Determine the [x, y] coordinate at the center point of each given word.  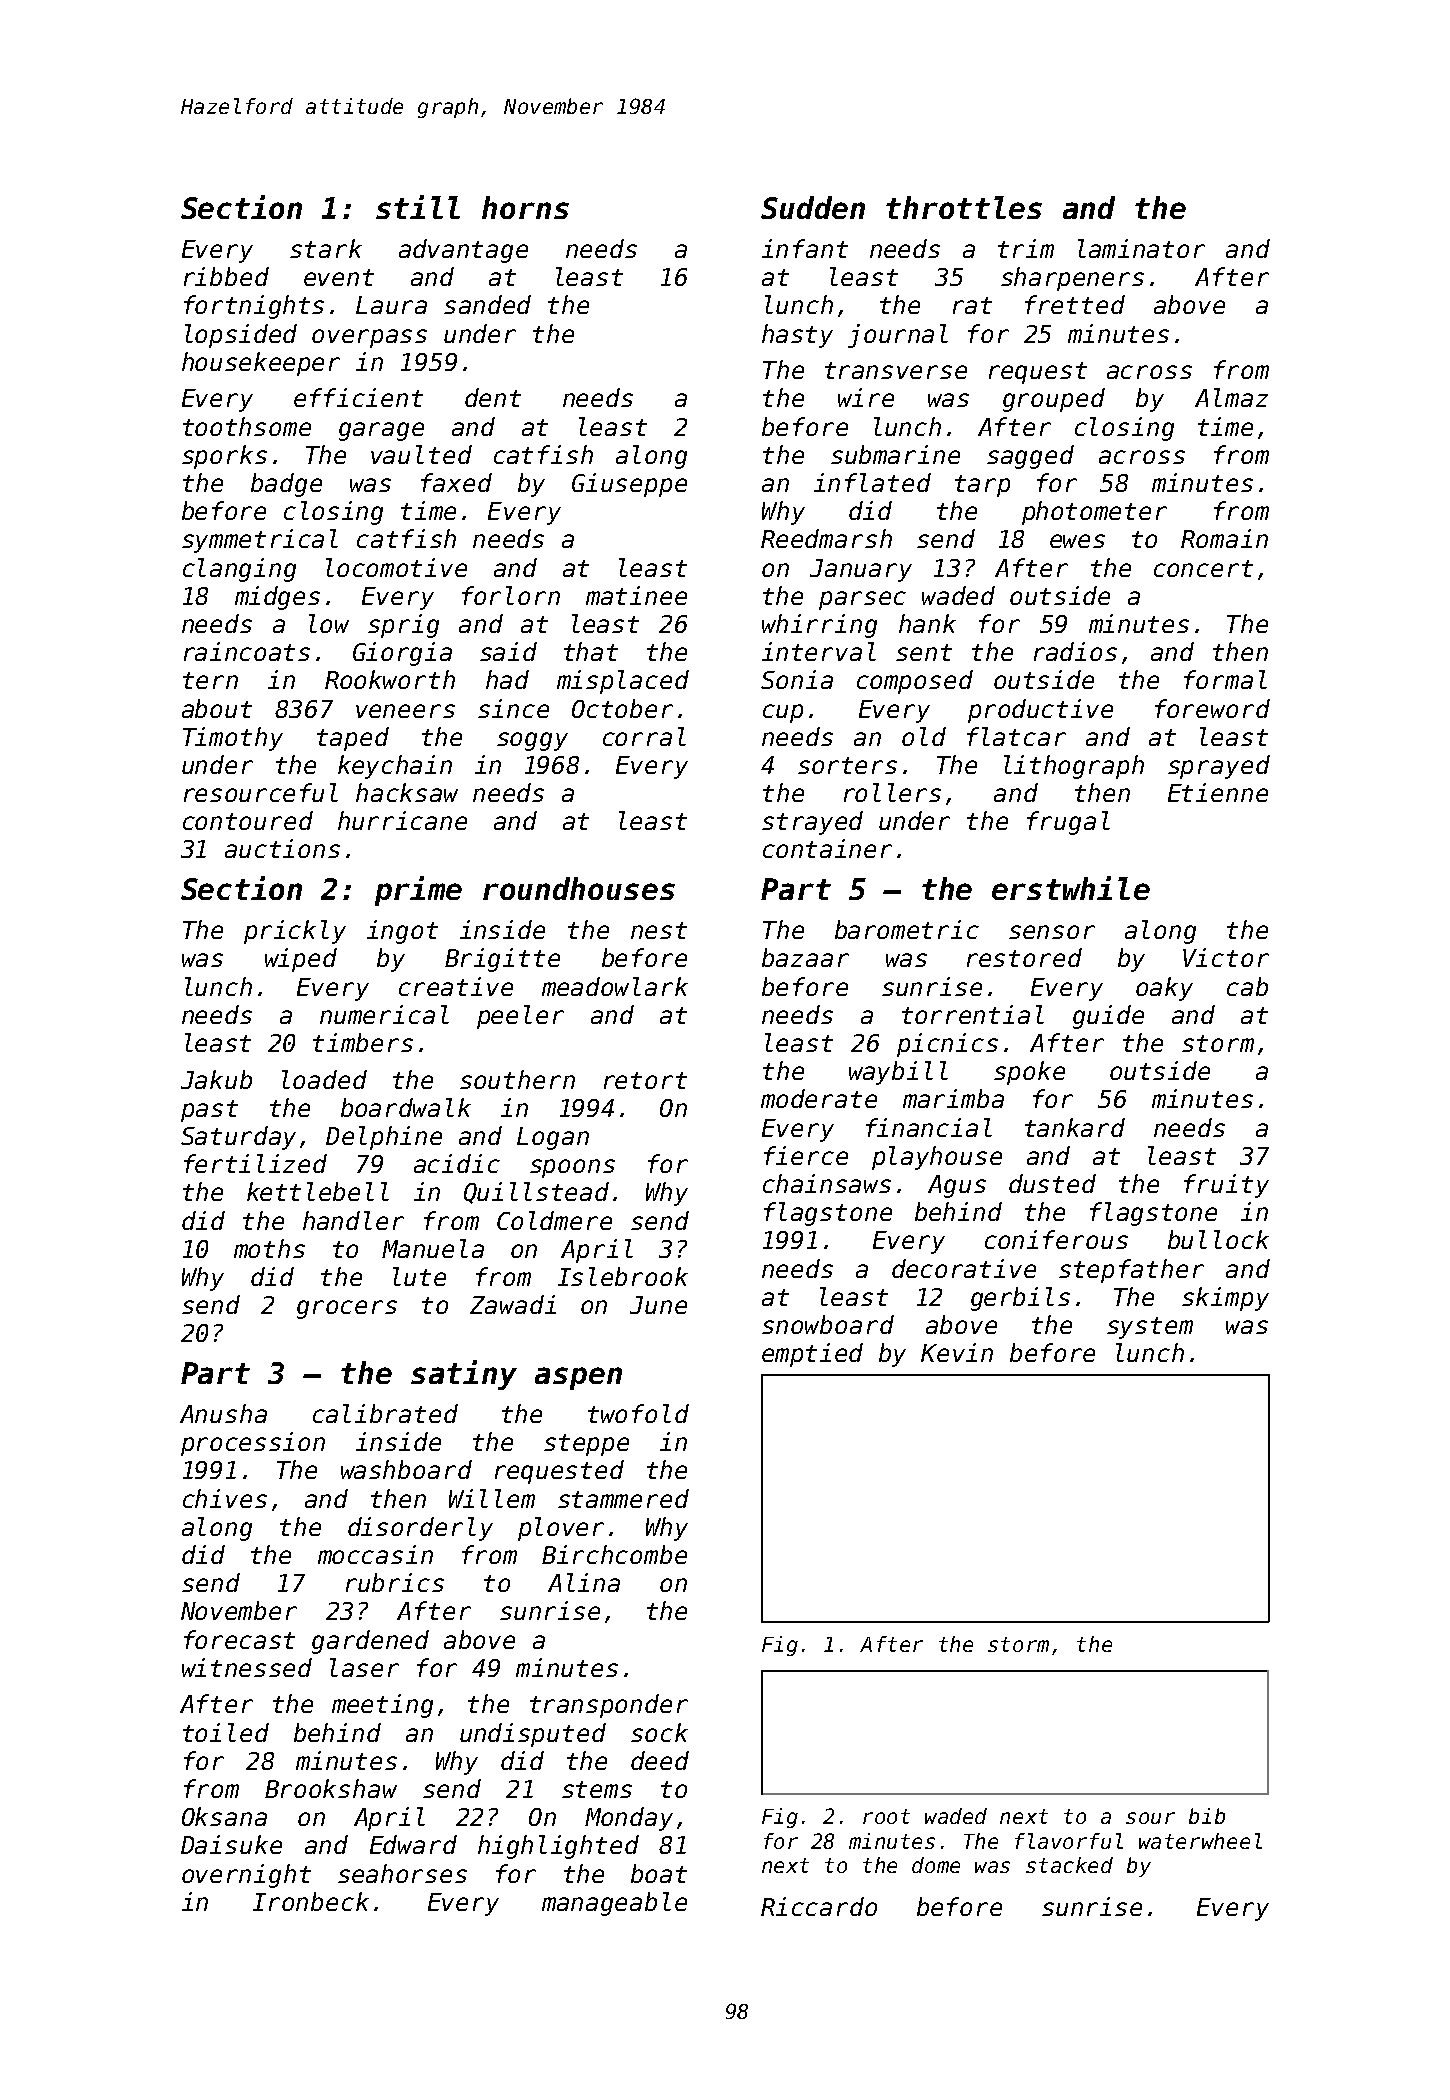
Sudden [813, 207]
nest [659, 930]
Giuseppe [629, 485]
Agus [957, 1186]
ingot [402, 932]
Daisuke [231, 1844]
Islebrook [623, 1276]
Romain [1224, 538]
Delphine [384, 1138]
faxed [456, 482]
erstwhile [1071, 888]
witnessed [247, 1667]
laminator [1141, 248]
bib [1207, 1816]
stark [326, 248]
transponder [609, 1706]
